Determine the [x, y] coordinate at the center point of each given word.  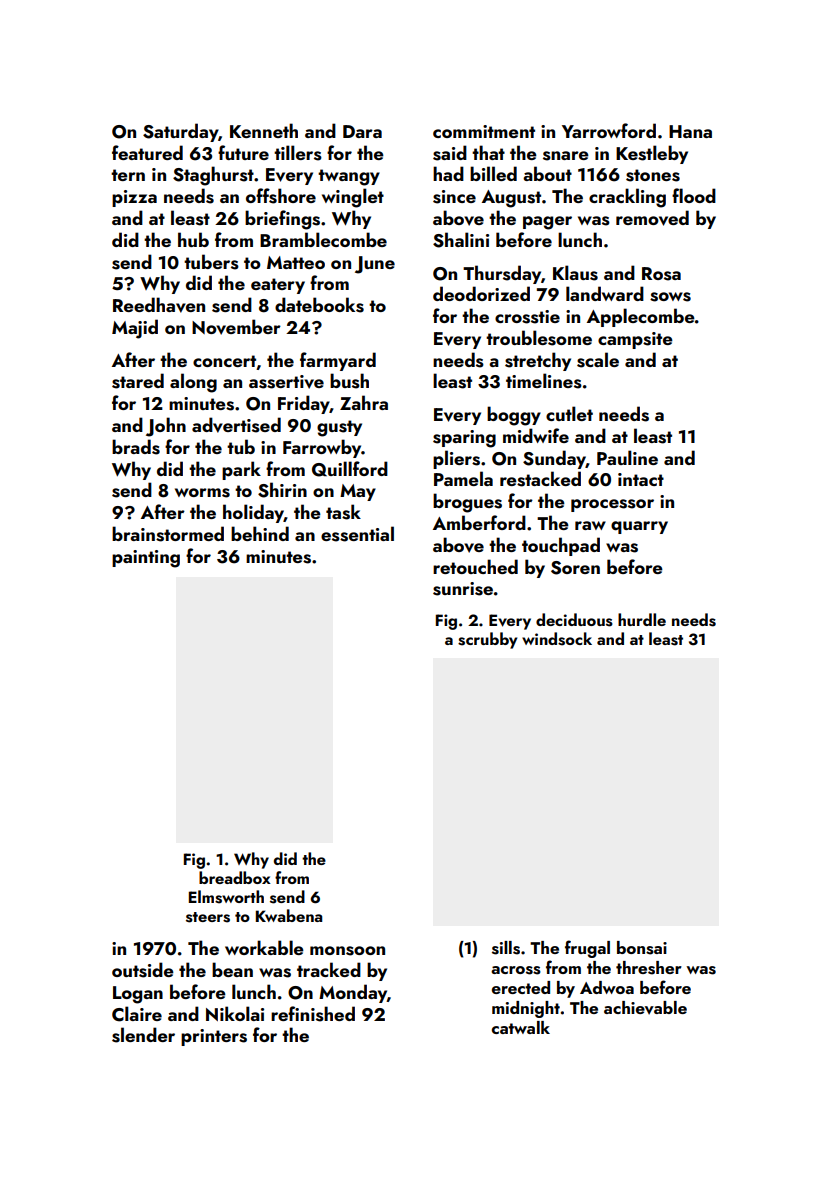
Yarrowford [609, 130]
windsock [557, 639]
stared [138, 381]
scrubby [487, 640]
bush [349, 381]
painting [146, 559]
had [448, 173]
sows [670, 297]
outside [143, 970]
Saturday [180, 132]
